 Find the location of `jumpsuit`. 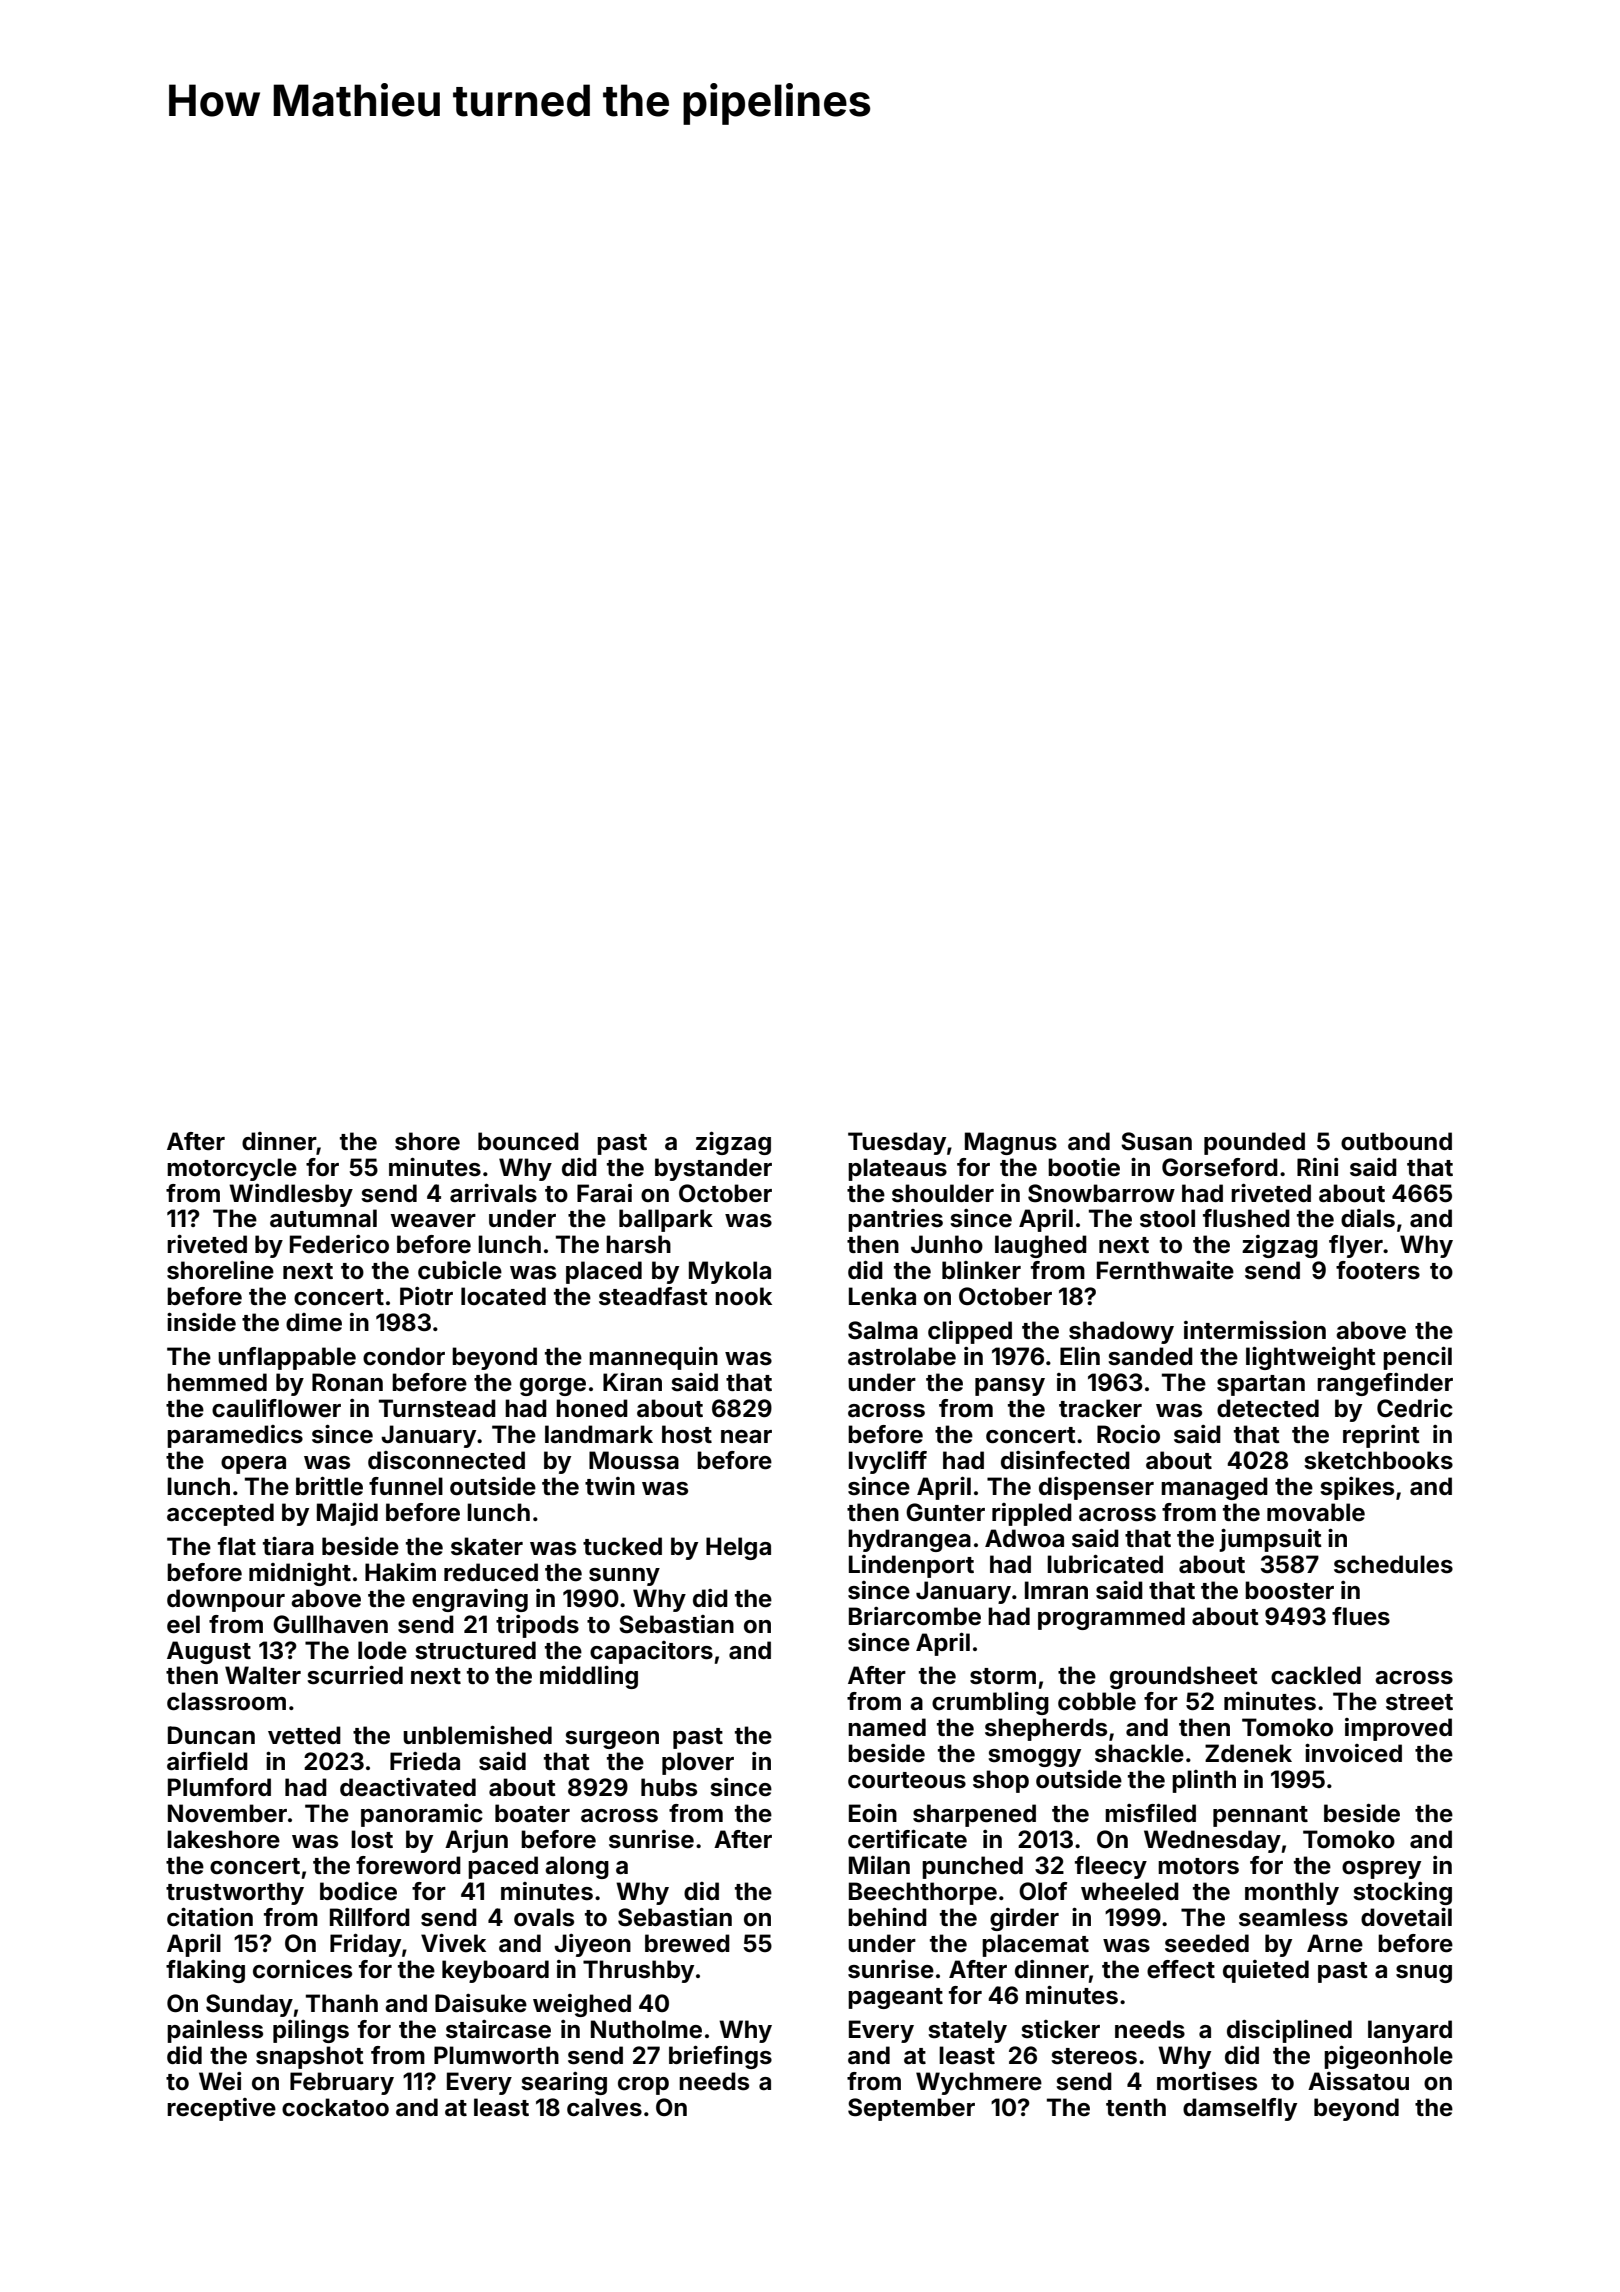

jumpsuit is located at coordinates (1270, 1540).
